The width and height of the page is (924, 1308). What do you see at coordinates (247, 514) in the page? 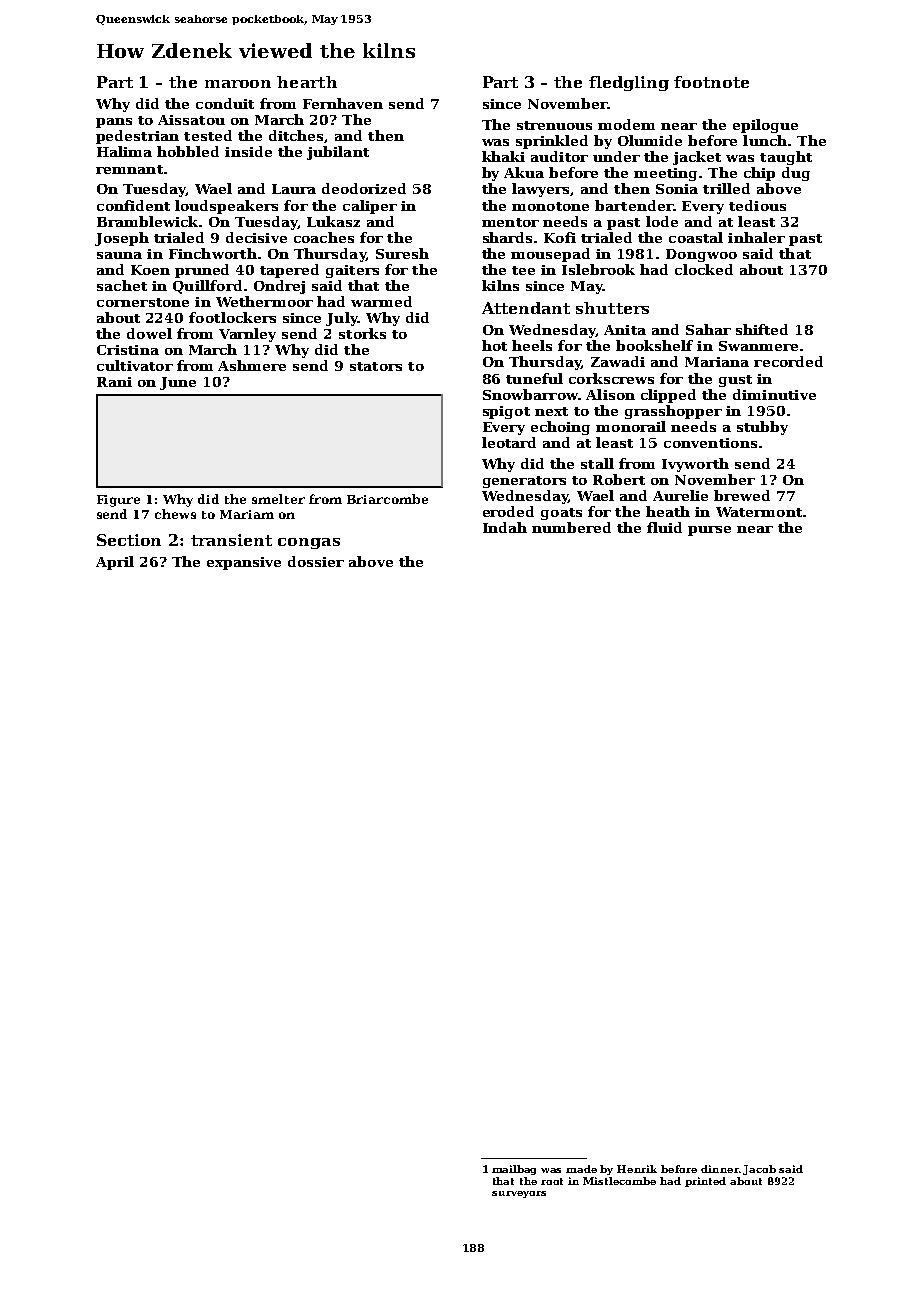
I see `Mariam` at bounding box center [247, 514].
